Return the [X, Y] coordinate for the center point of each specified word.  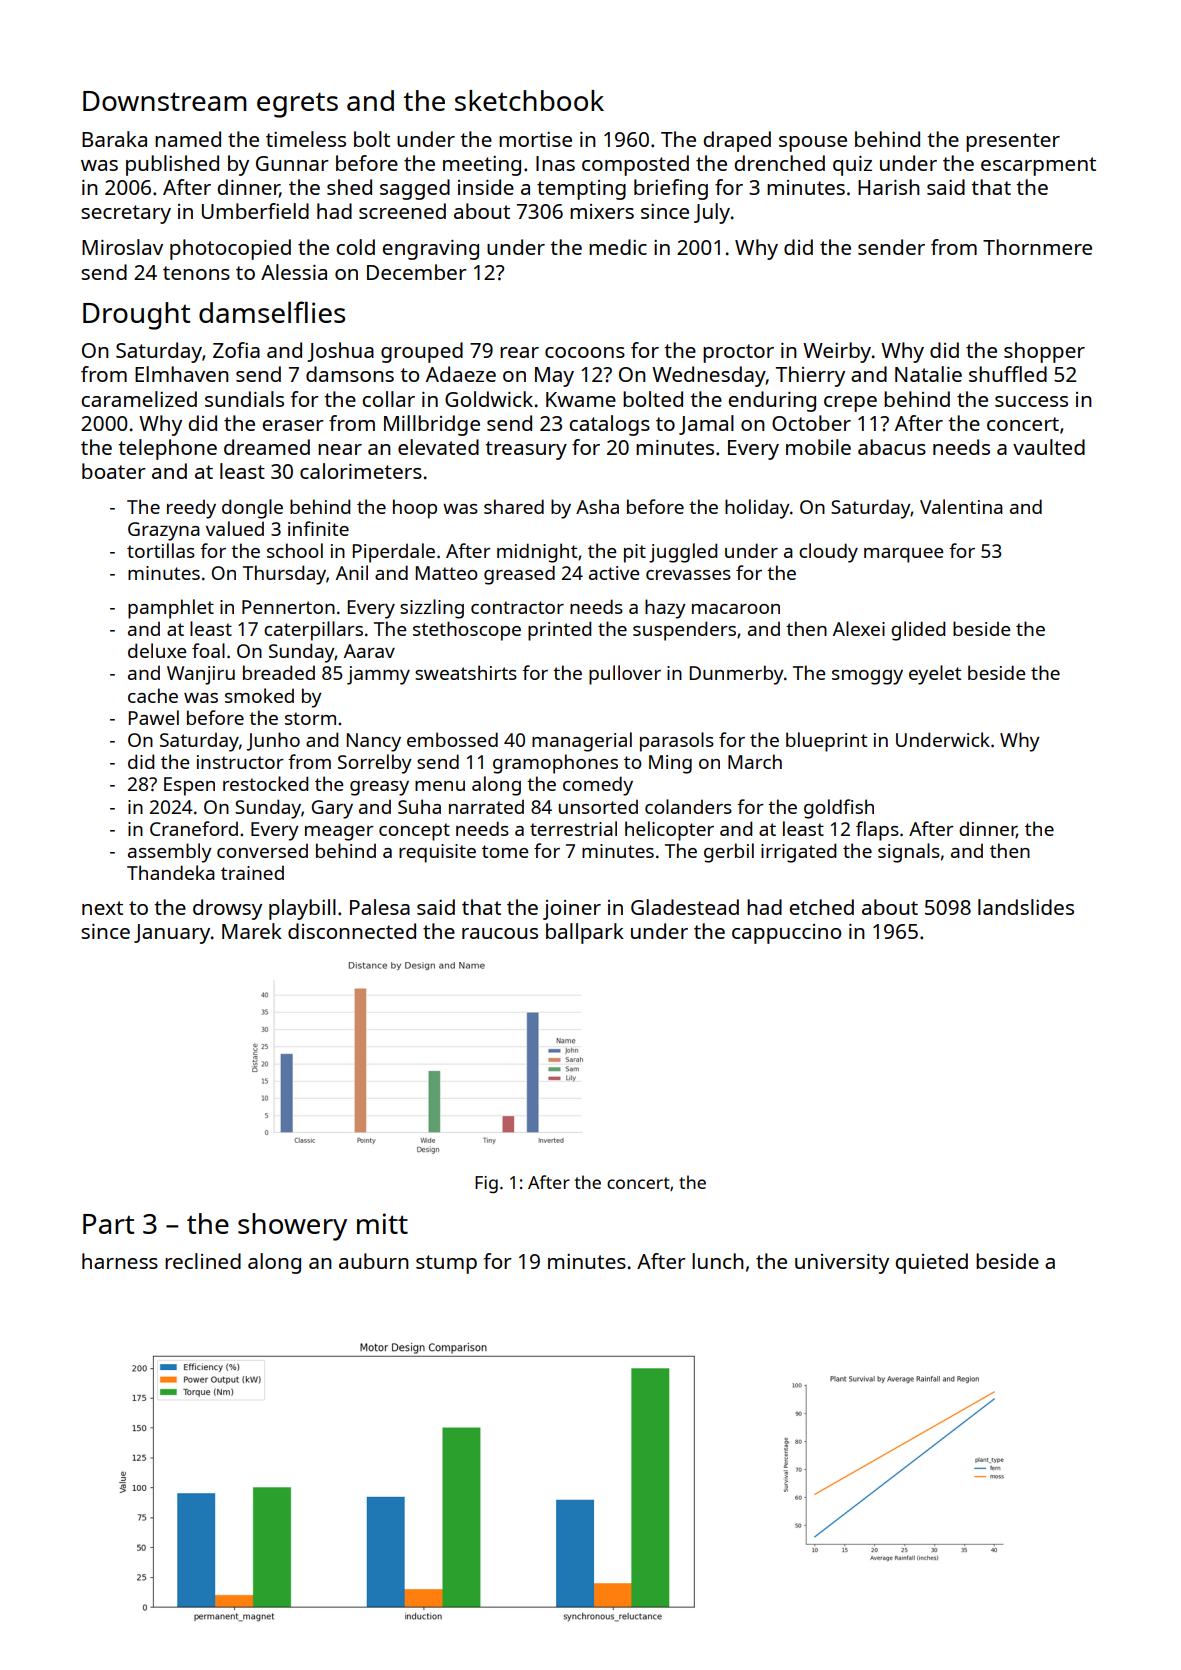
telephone [167, 449]
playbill [302, 909]
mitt [382, 1223]
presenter [1013, 142]
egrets [297, 105]
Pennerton [288, 607]
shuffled [1008, 374]
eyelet [935, 675]
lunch [718, 1261]
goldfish [839, 809]
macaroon [736, 609]
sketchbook [529, 100]
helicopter [669, 831]
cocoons [585, 352]
